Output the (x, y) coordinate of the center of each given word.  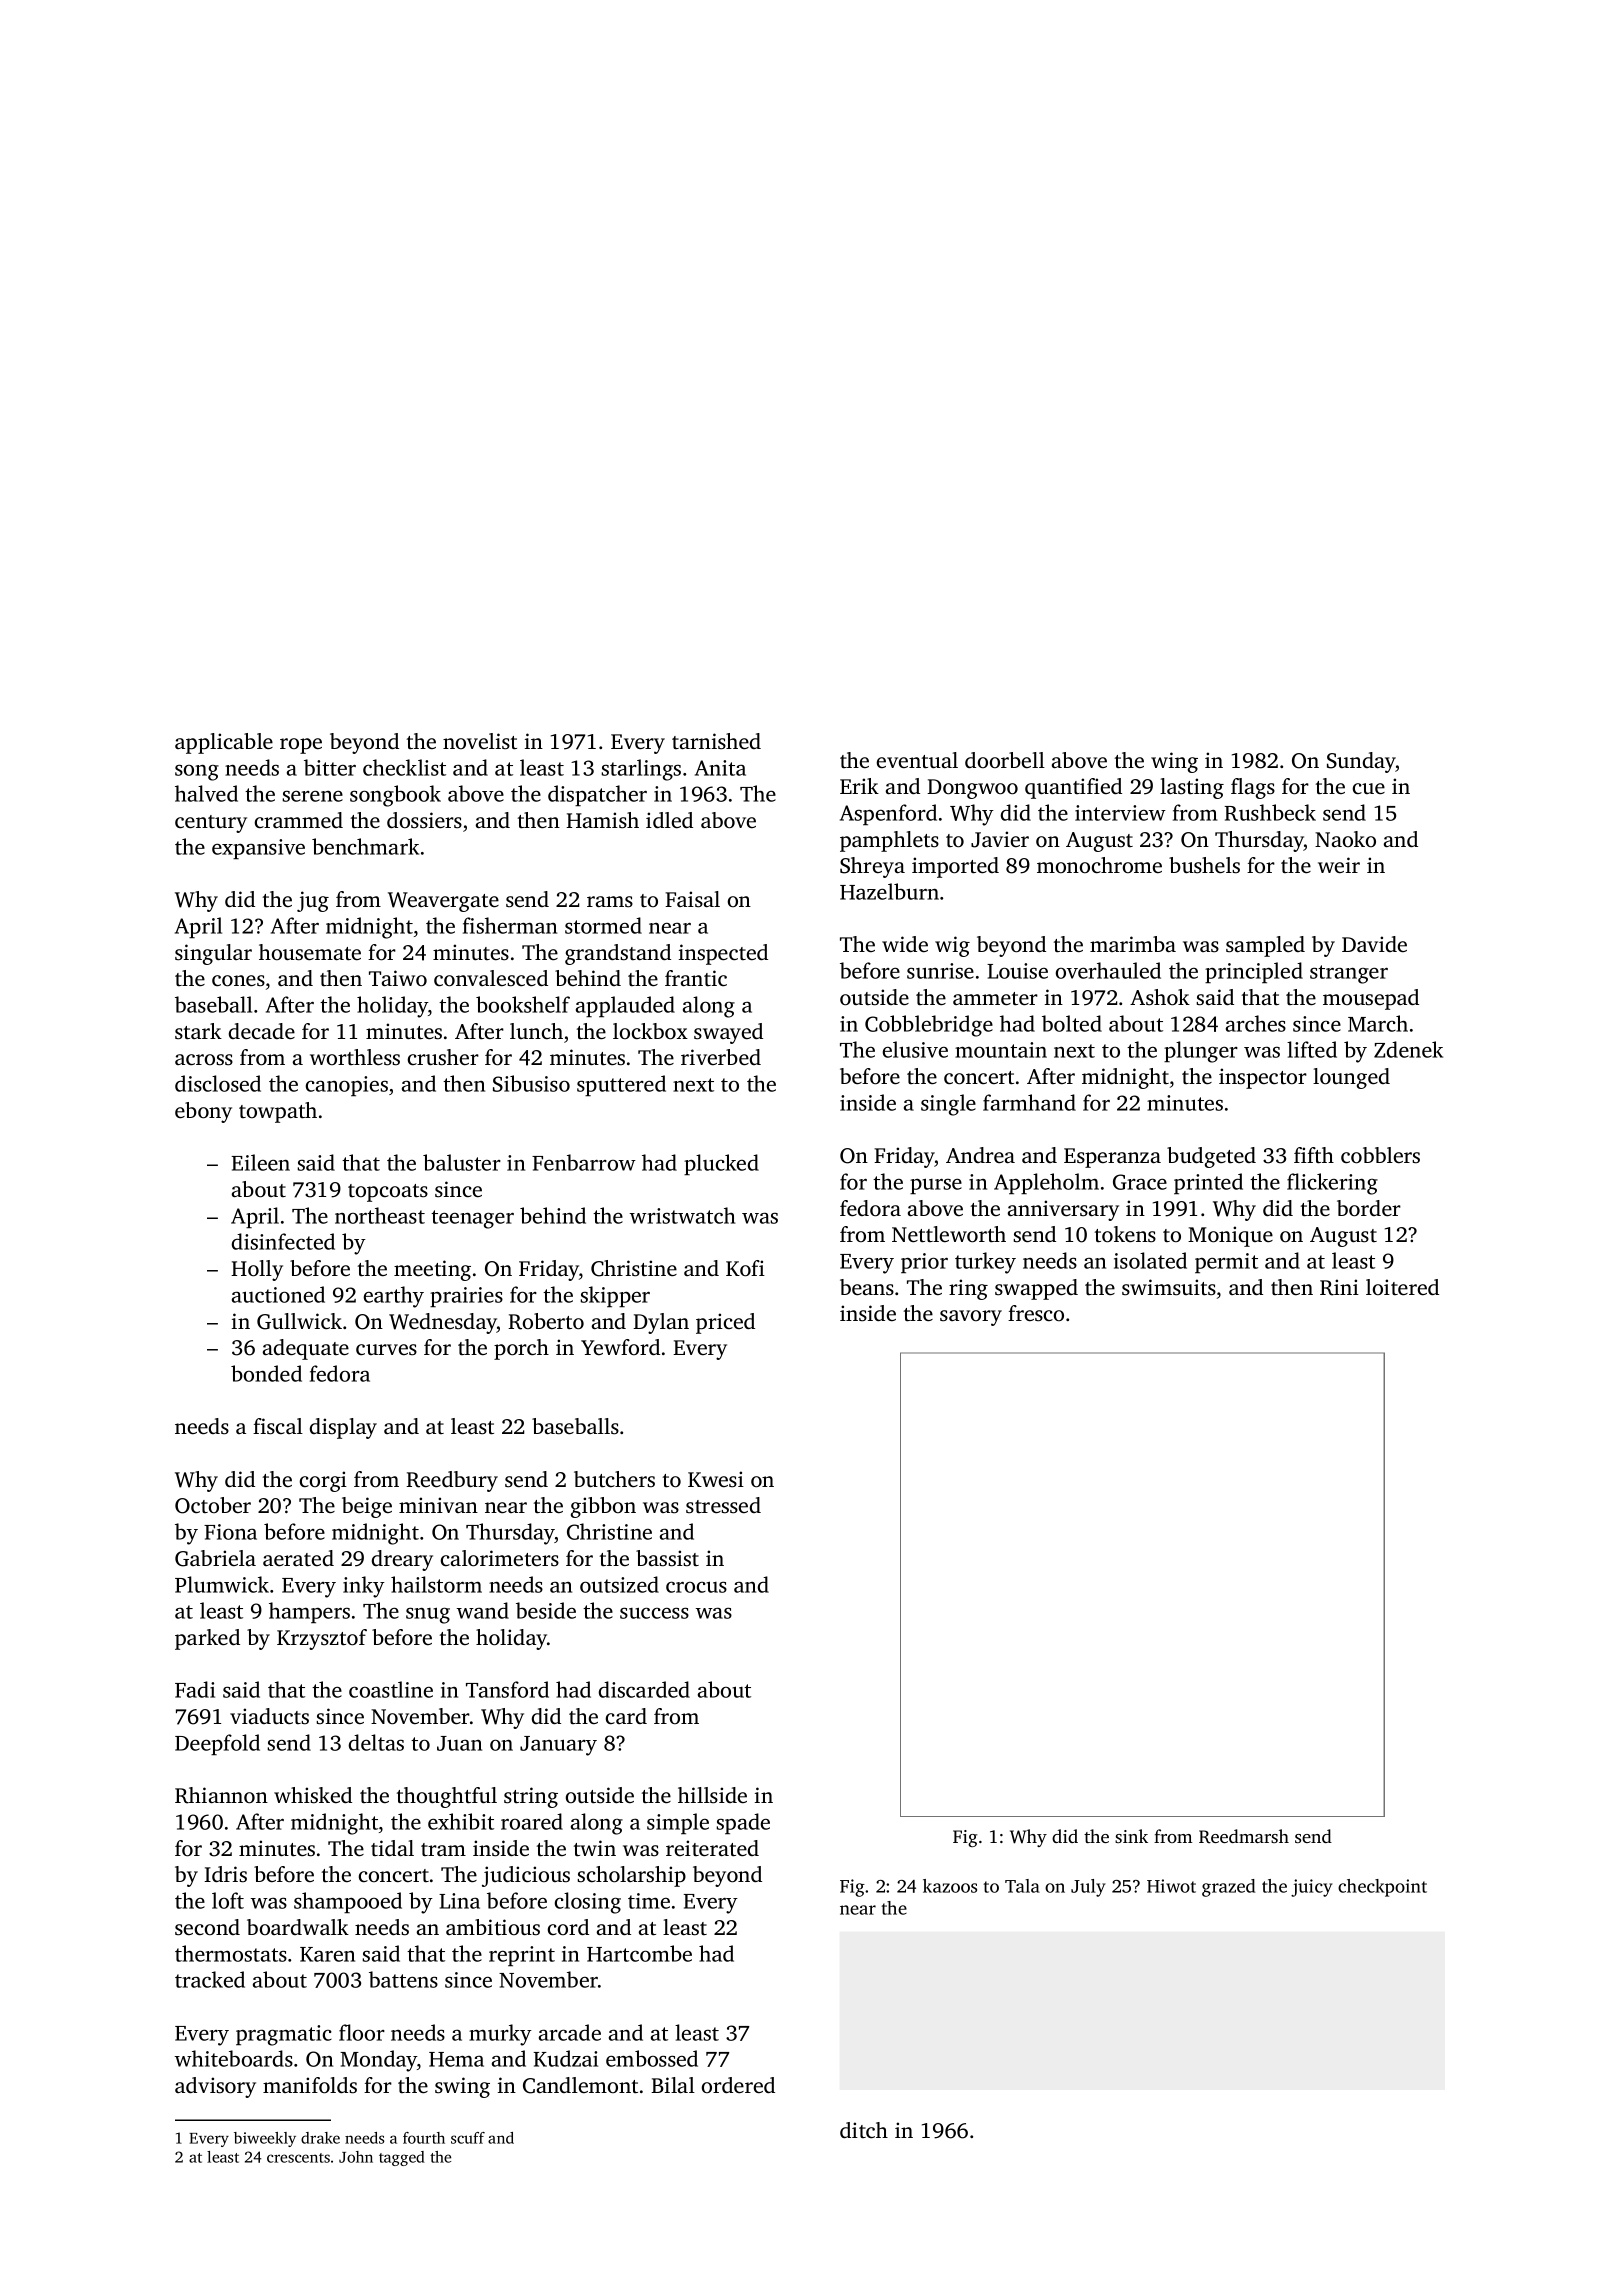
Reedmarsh (1244, 1836)
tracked (210, 1979)
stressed (723, 1505)
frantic (696, 978)
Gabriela (215, 1558)
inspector (1263, 1078)
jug (313, 901)
